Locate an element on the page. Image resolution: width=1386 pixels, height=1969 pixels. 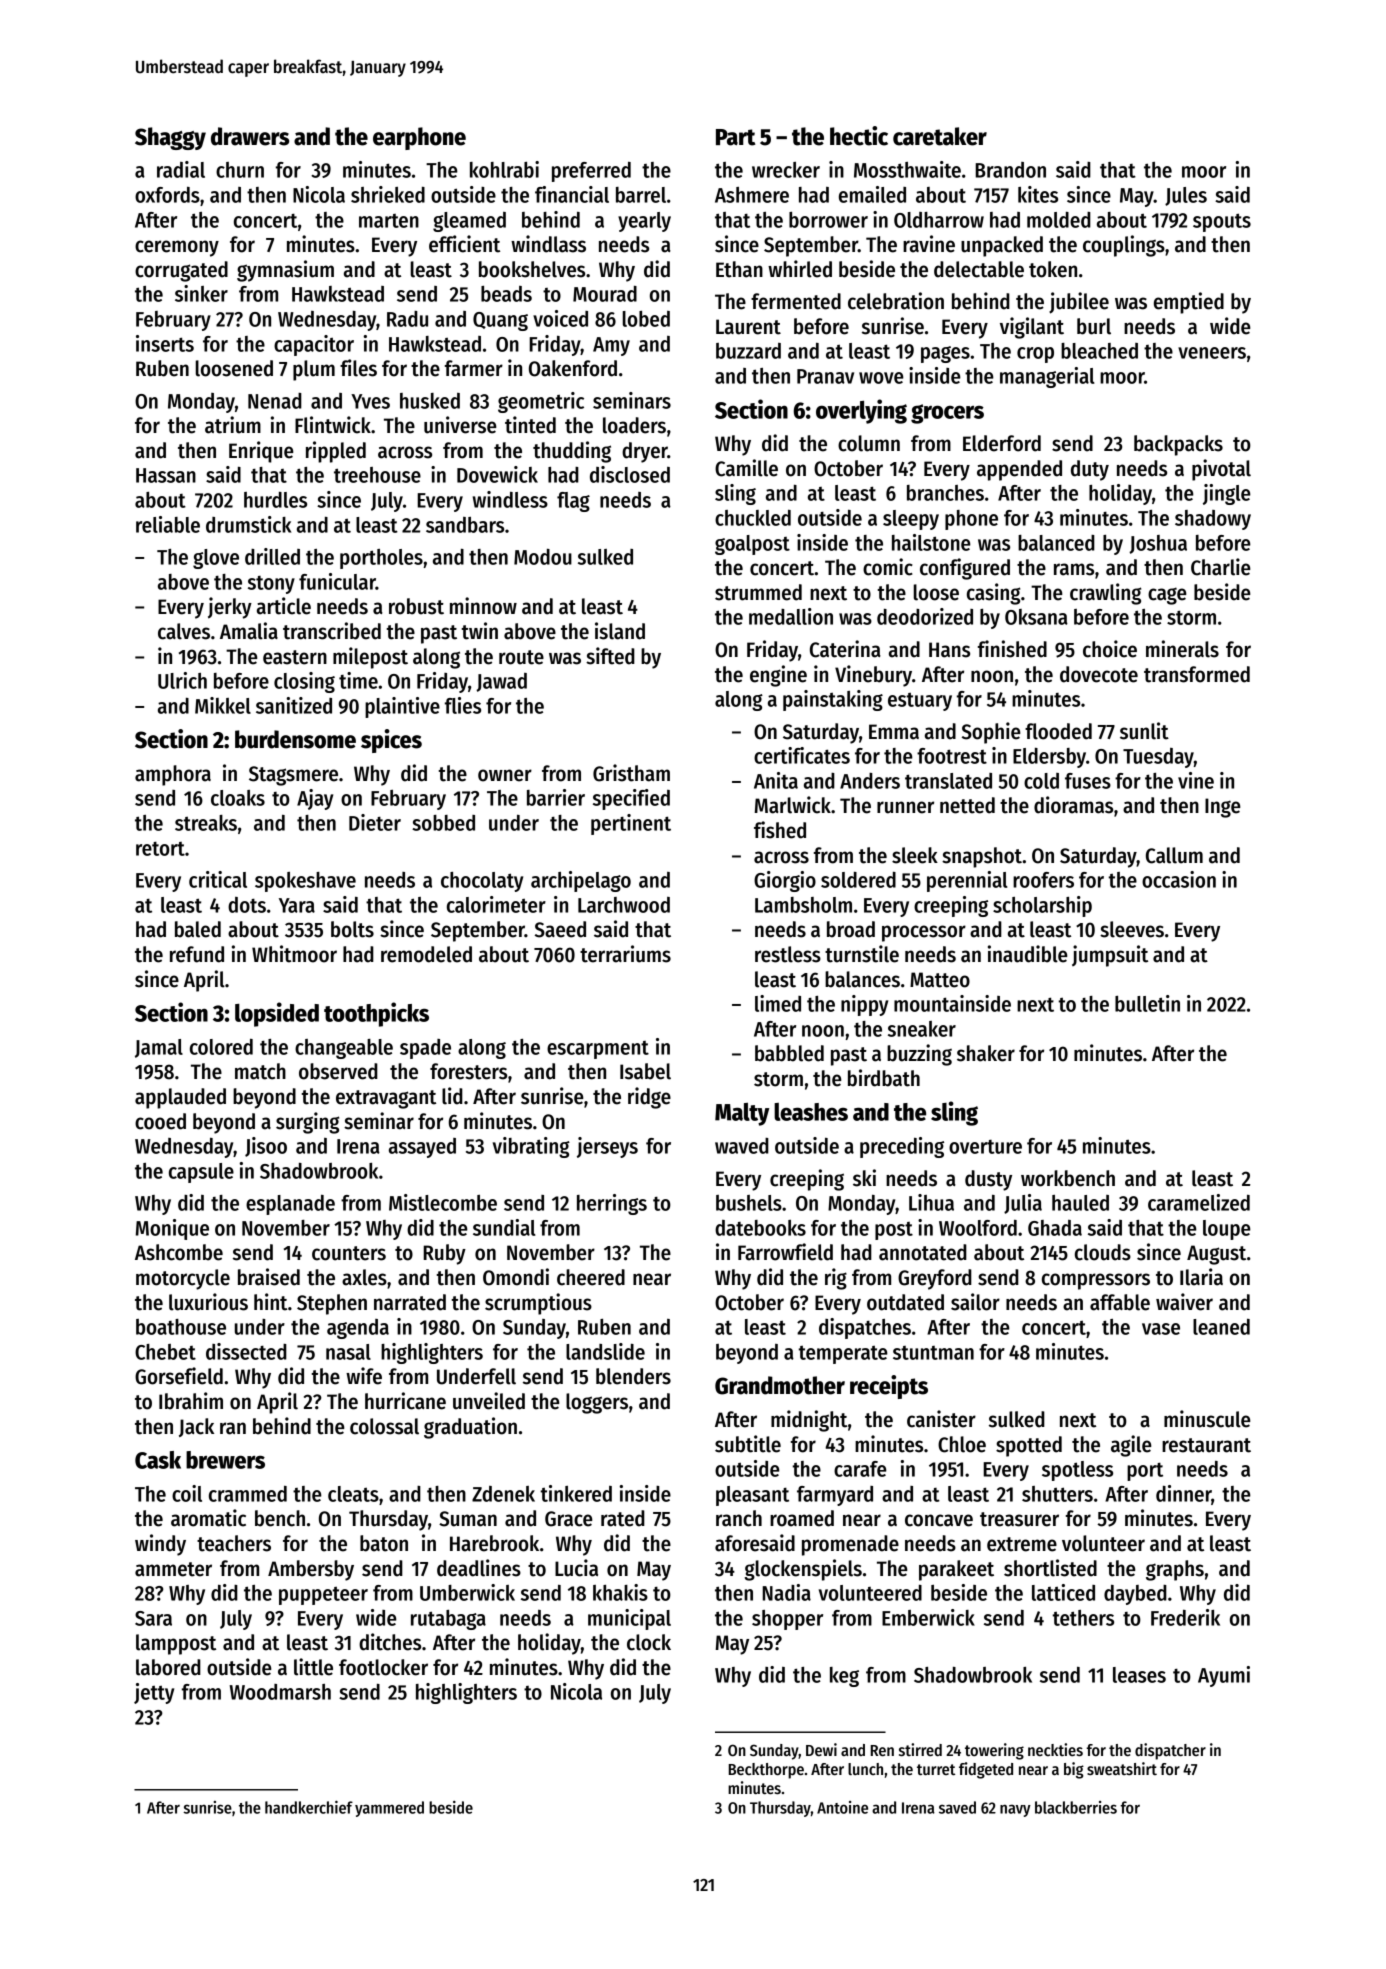
terrariums is located at coordinates (625, 954).
